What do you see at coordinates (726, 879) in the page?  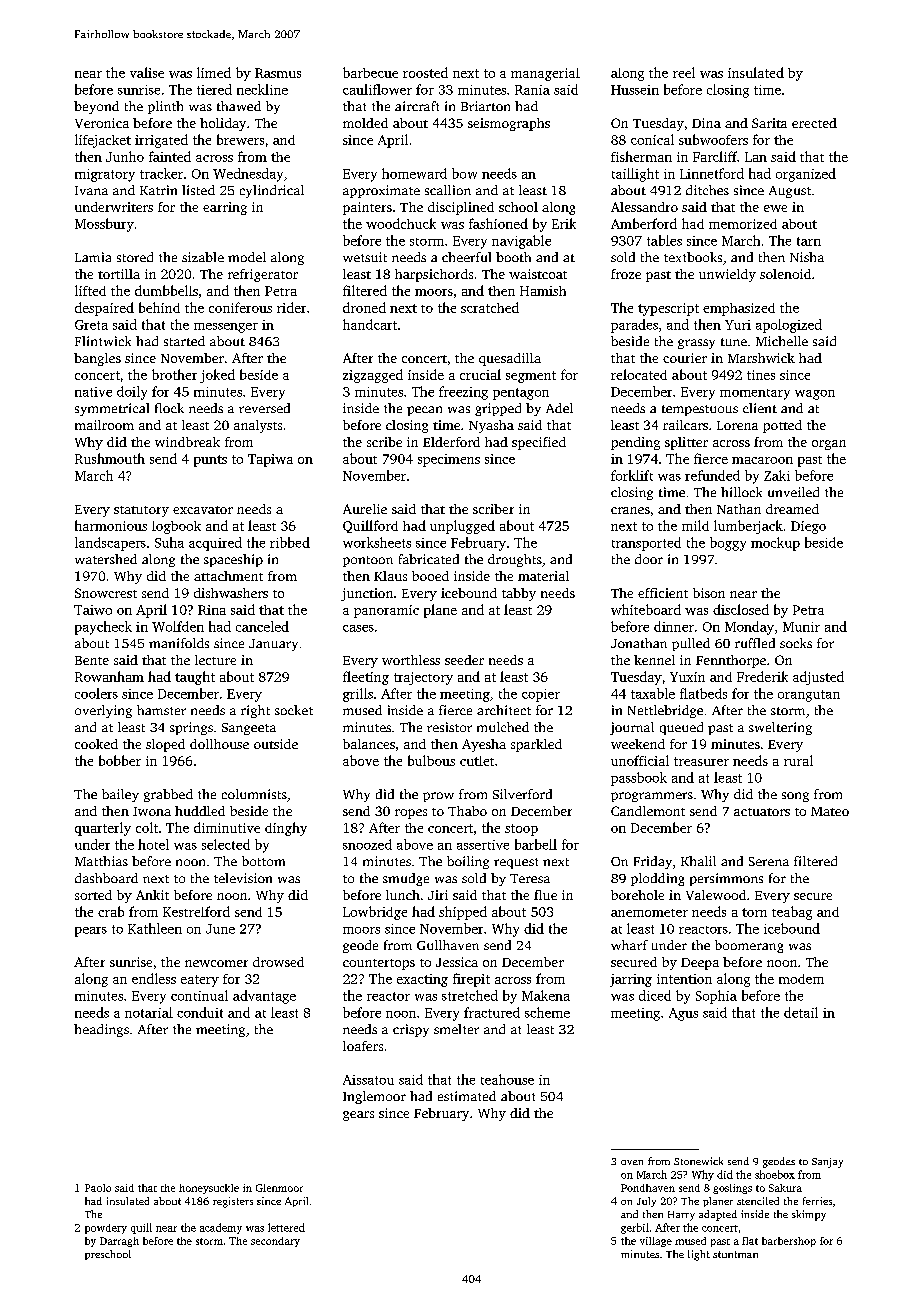 I see `persimmons` at bounding box center [726, 879].
